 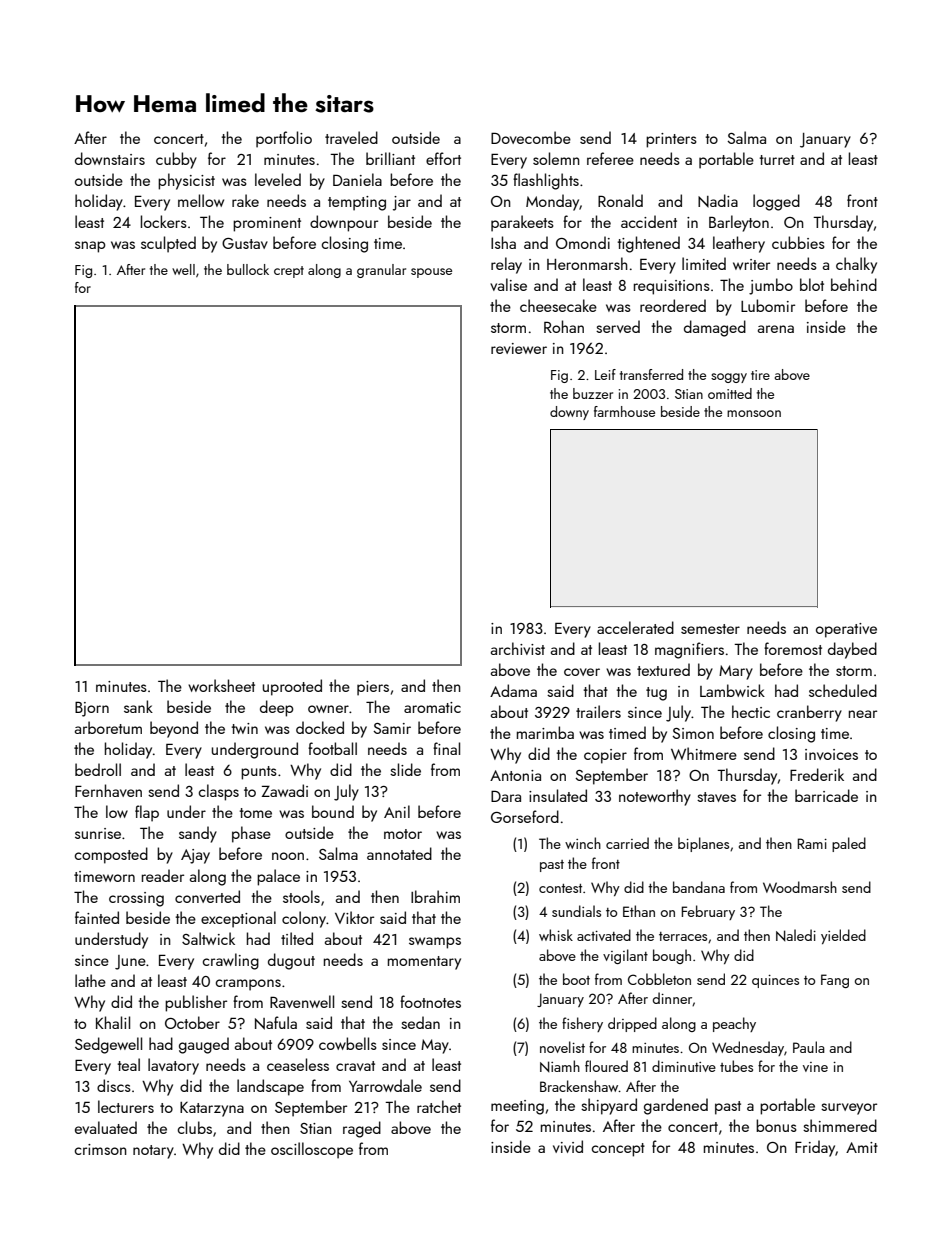 I want to click on portfolio, so click(x=284, y=139).
